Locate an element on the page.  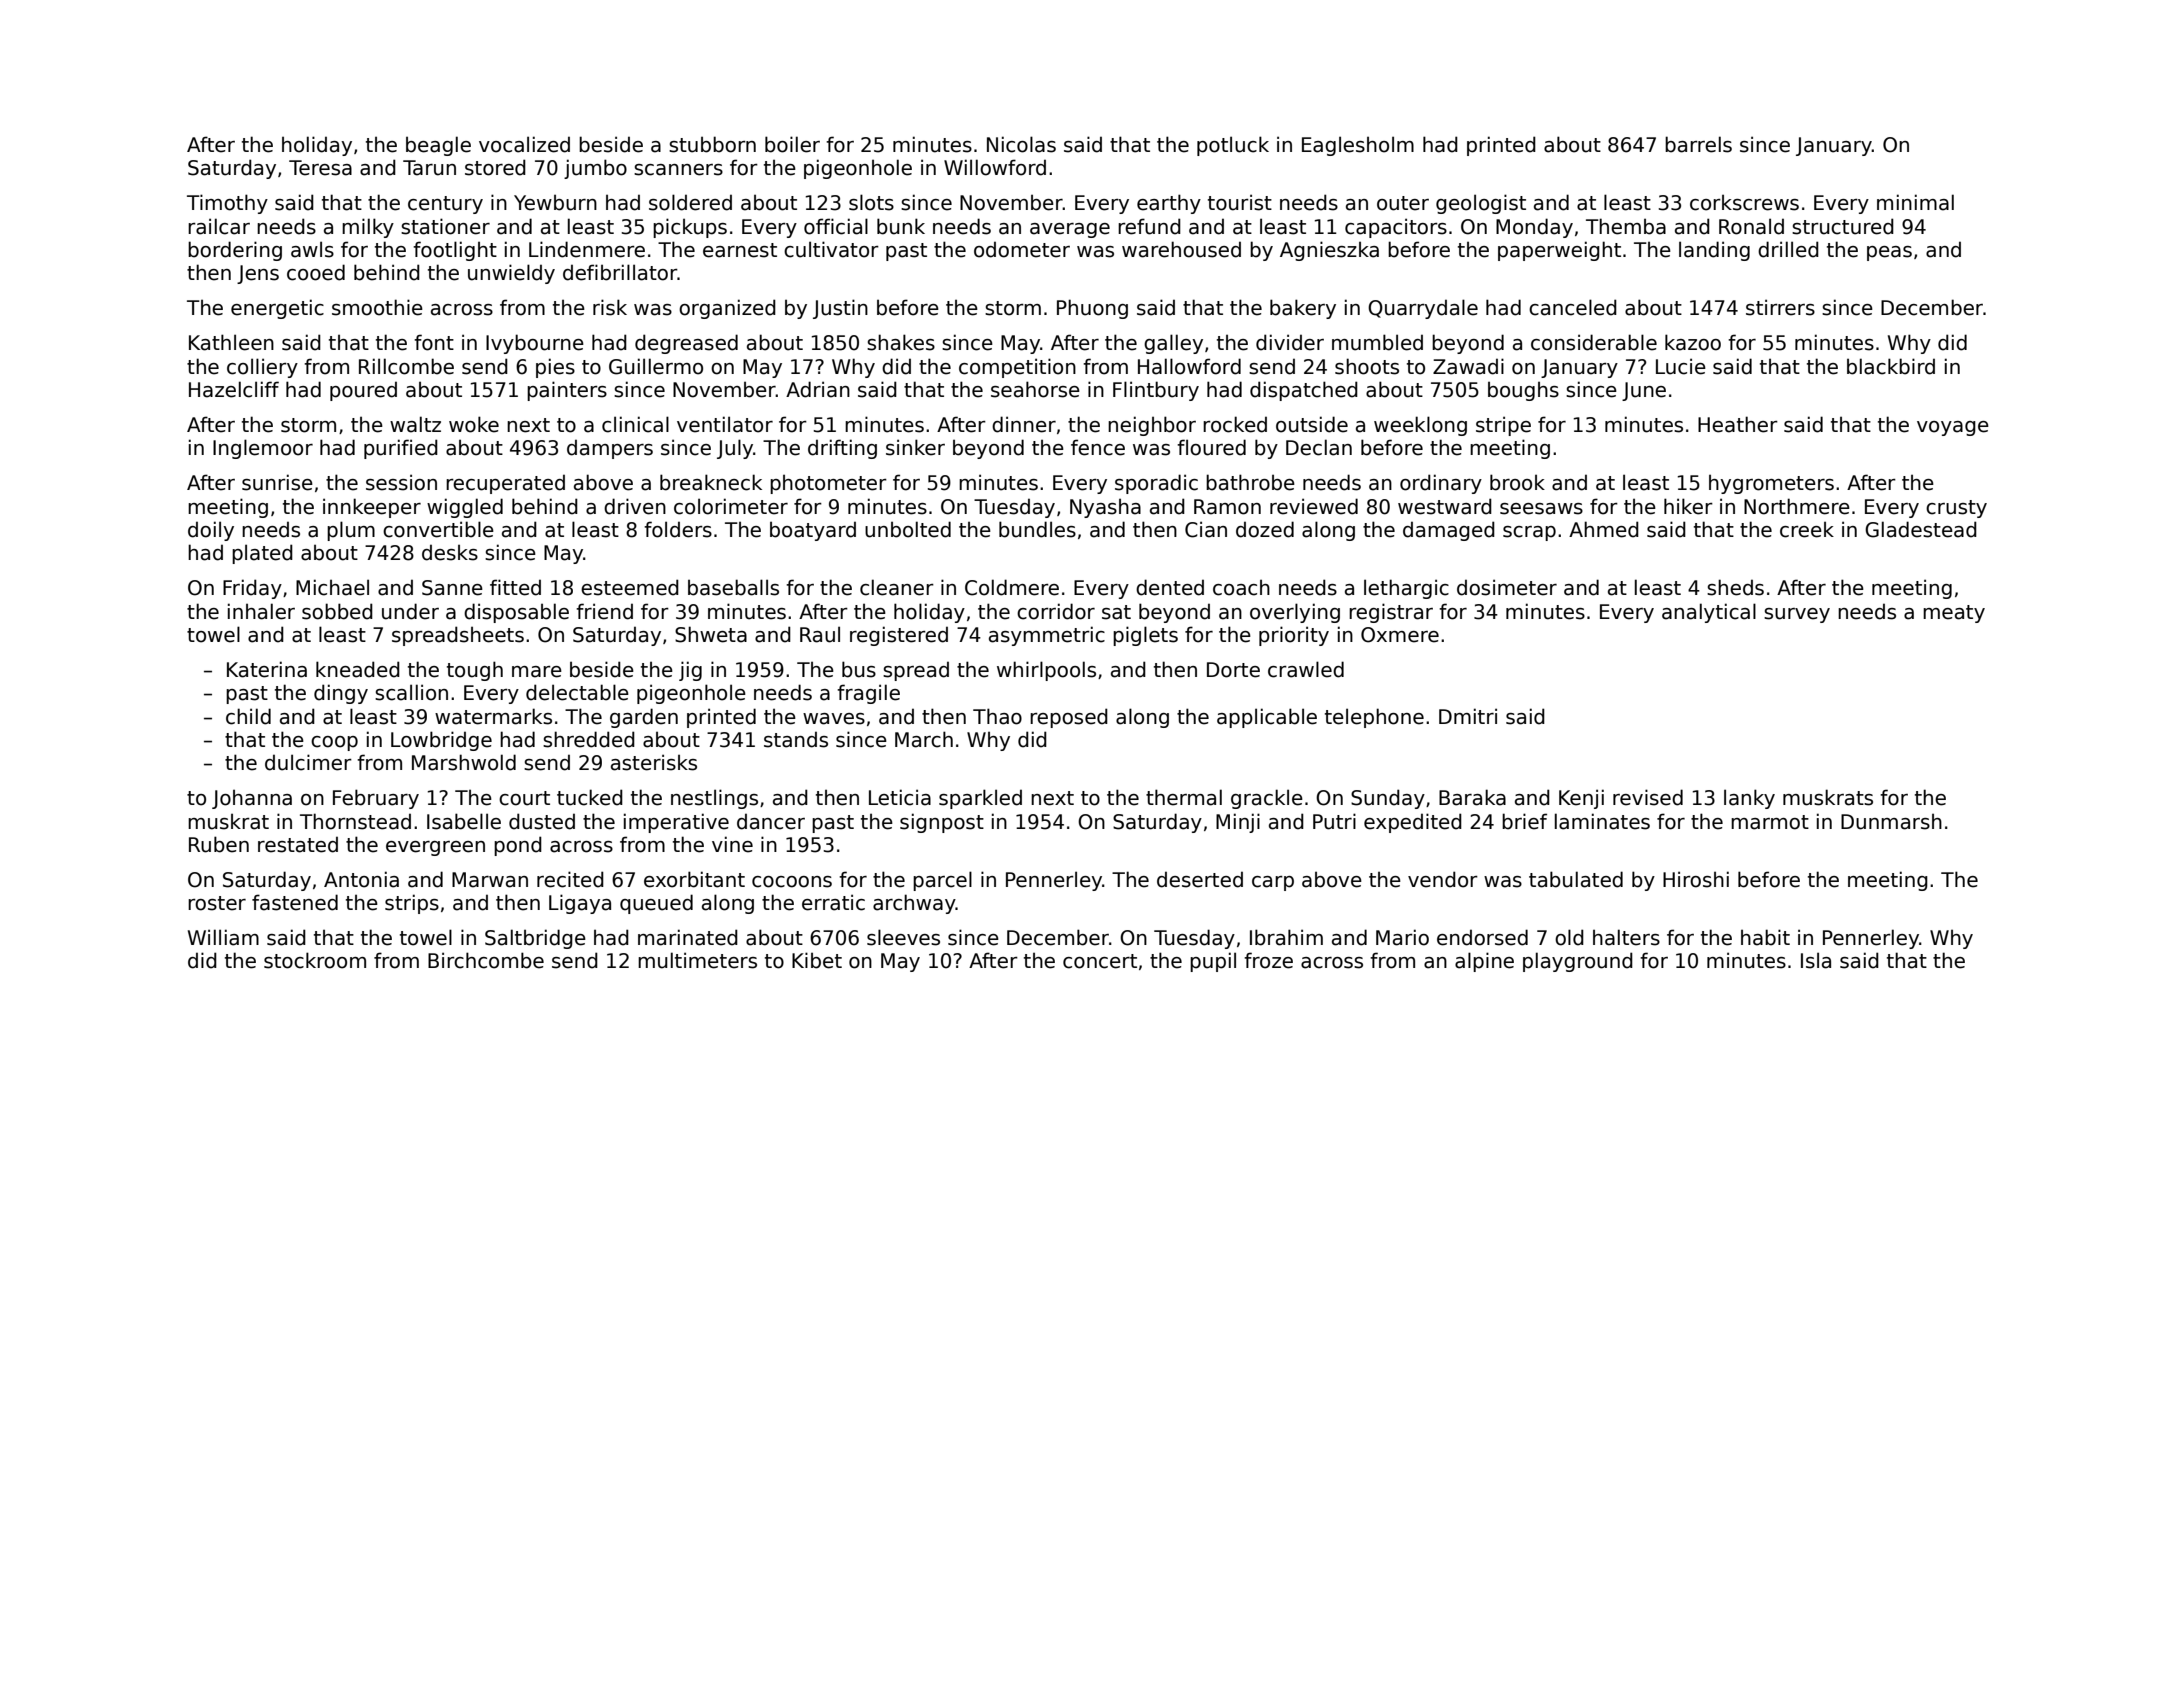
stockroom is located at coordinates (315, 960).
